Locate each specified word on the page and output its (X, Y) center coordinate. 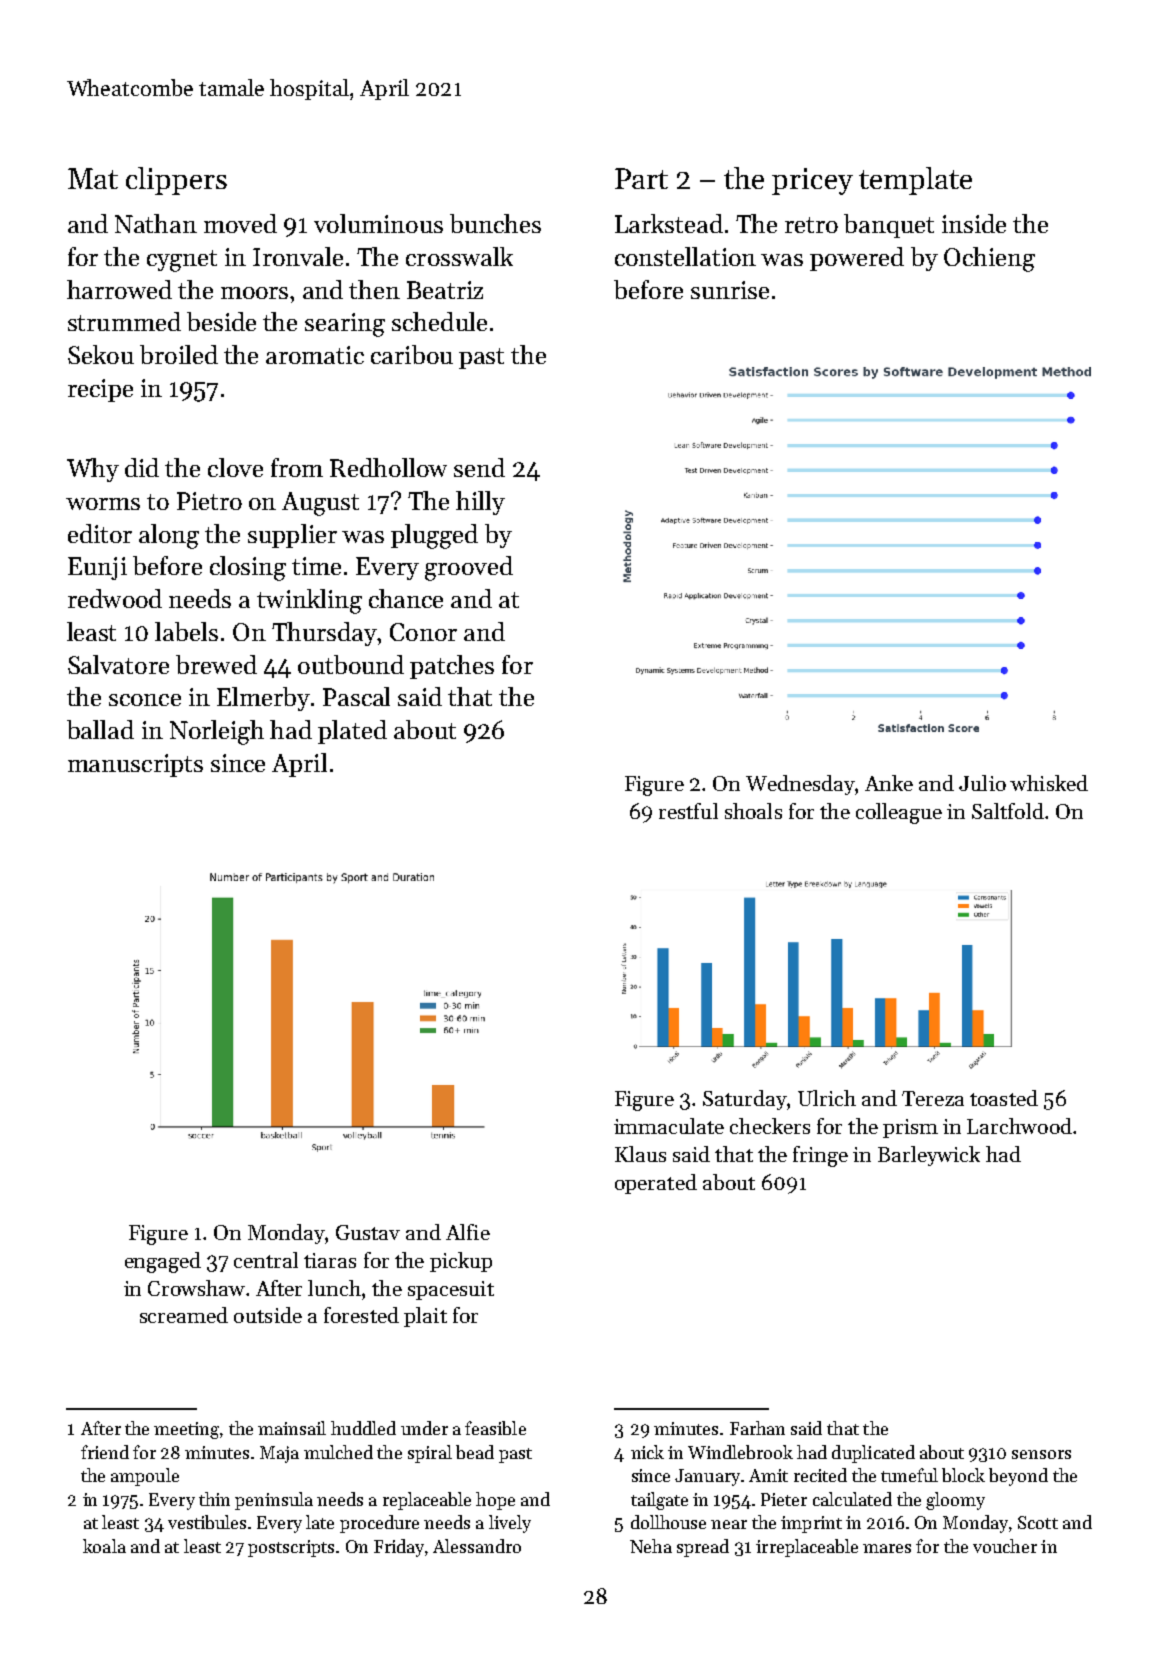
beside (221, 321)
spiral (430, 1454)
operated (656, 1184)
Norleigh (217, 732)
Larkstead (669, 223)
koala (104, 1546)
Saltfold (1008, 811)
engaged (163, 1262)
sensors (1041, 1454)
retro (811, 225)
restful (688, 811)
